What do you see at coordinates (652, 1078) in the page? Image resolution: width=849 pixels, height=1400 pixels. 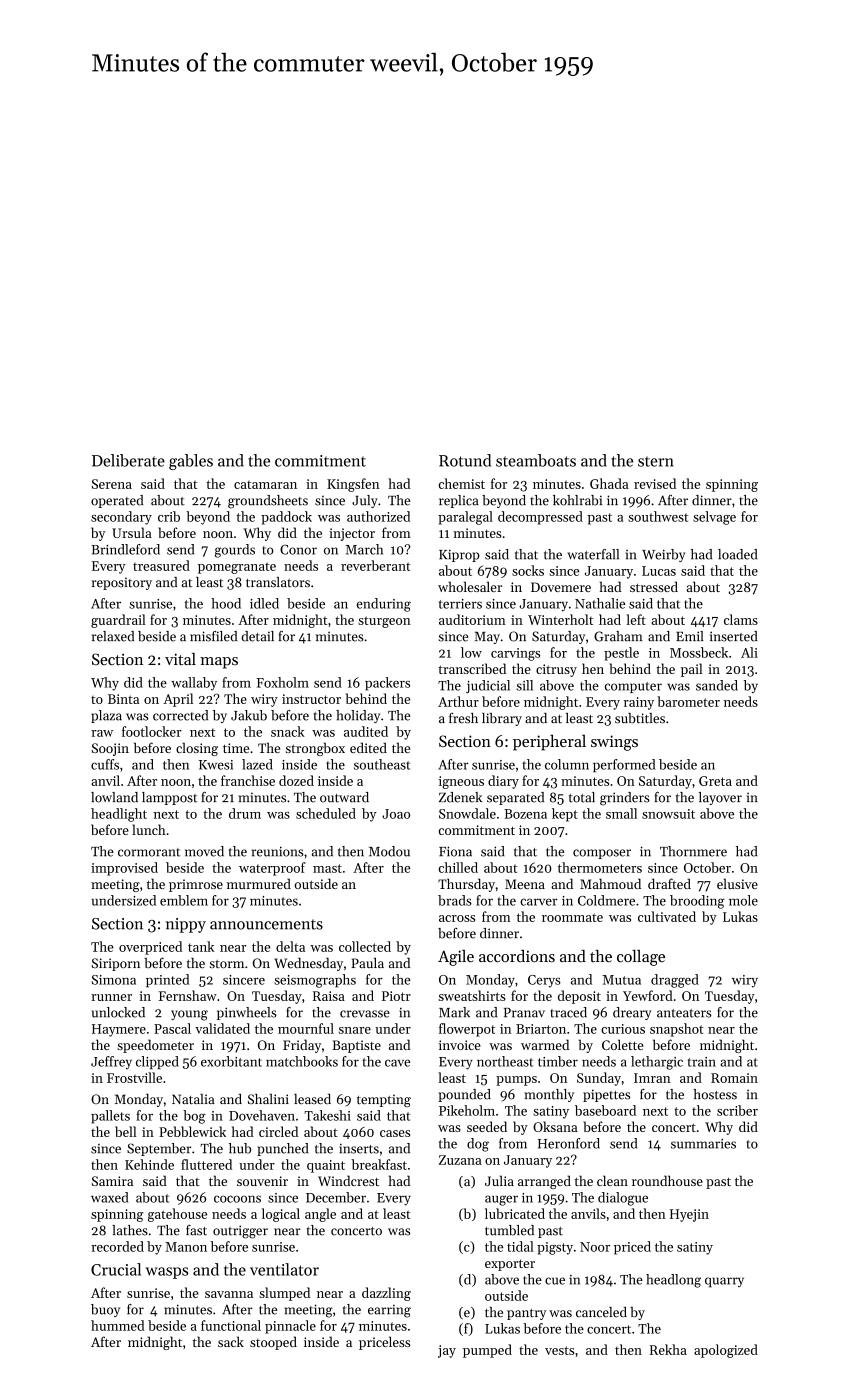 I see `Imran` at bounding box center [652, 1078].
